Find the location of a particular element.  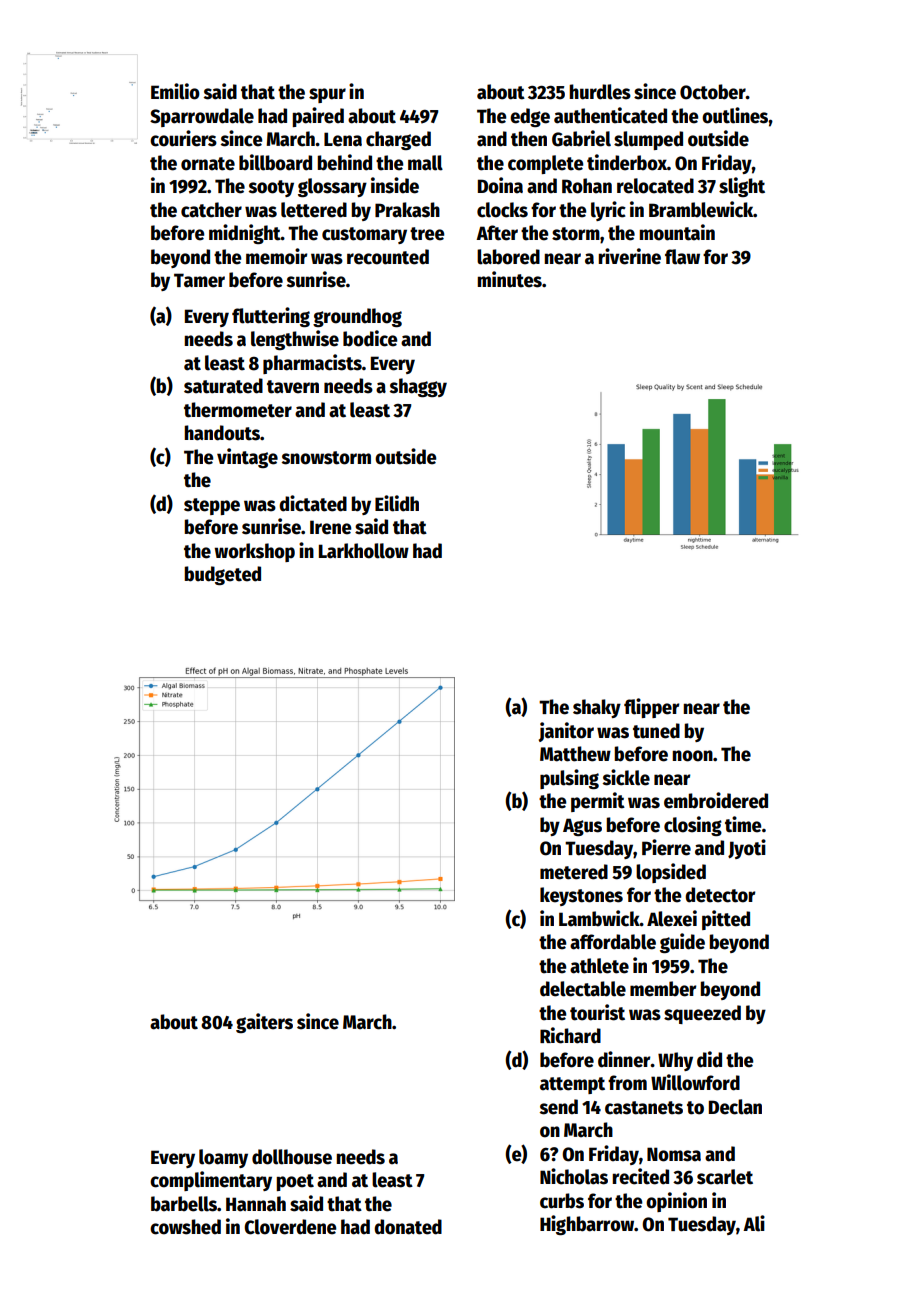

gaiters is located at coordinates (264, 1023).
